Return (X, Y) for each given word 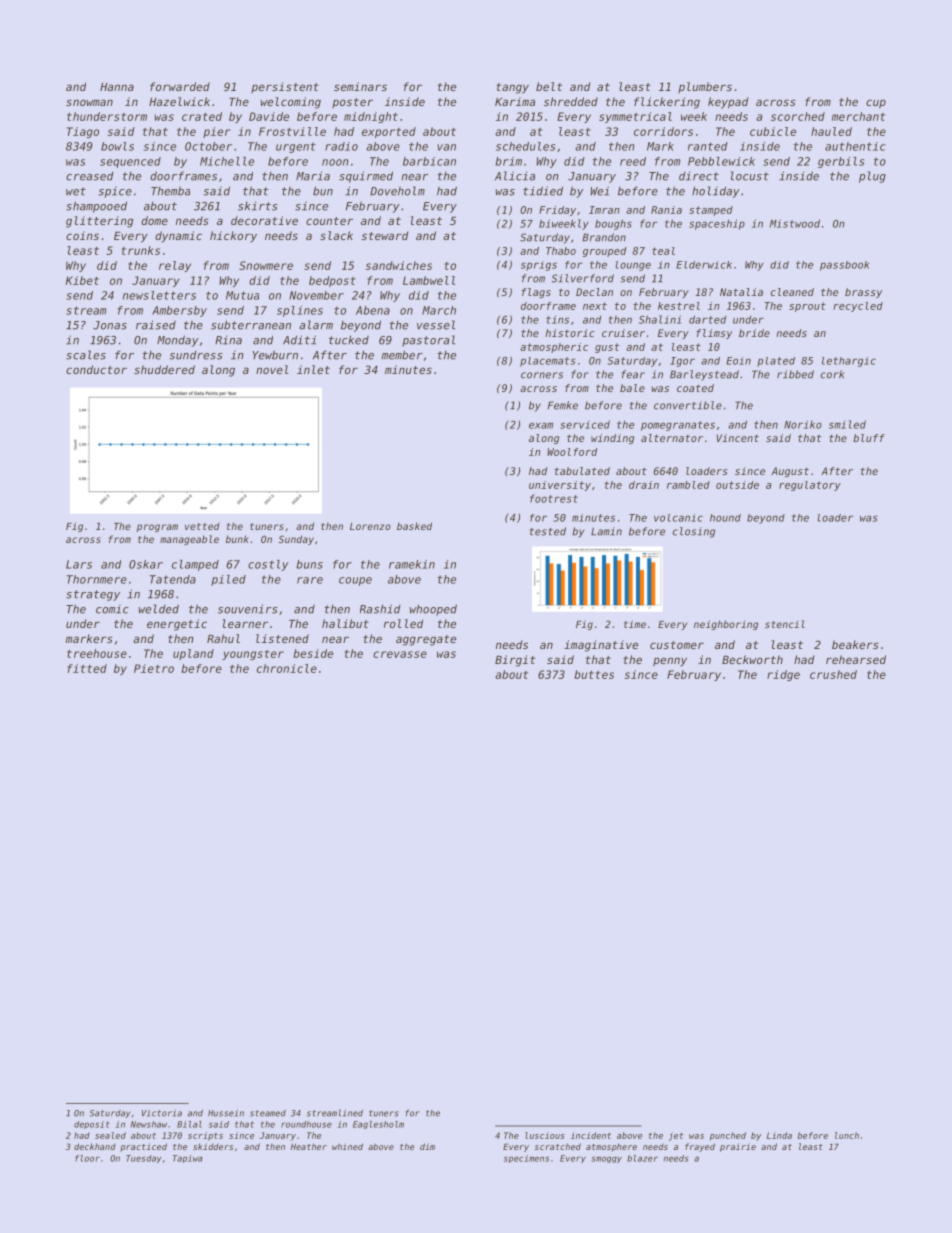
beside (313, 653)
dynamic (178, 237)
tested (548, 531)
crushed (833, 674)
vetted (202, 526)
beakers (855, 644)
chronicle (287, 668)
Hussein (226, 1113)
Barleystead (704, 375)
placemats (548, 362)
